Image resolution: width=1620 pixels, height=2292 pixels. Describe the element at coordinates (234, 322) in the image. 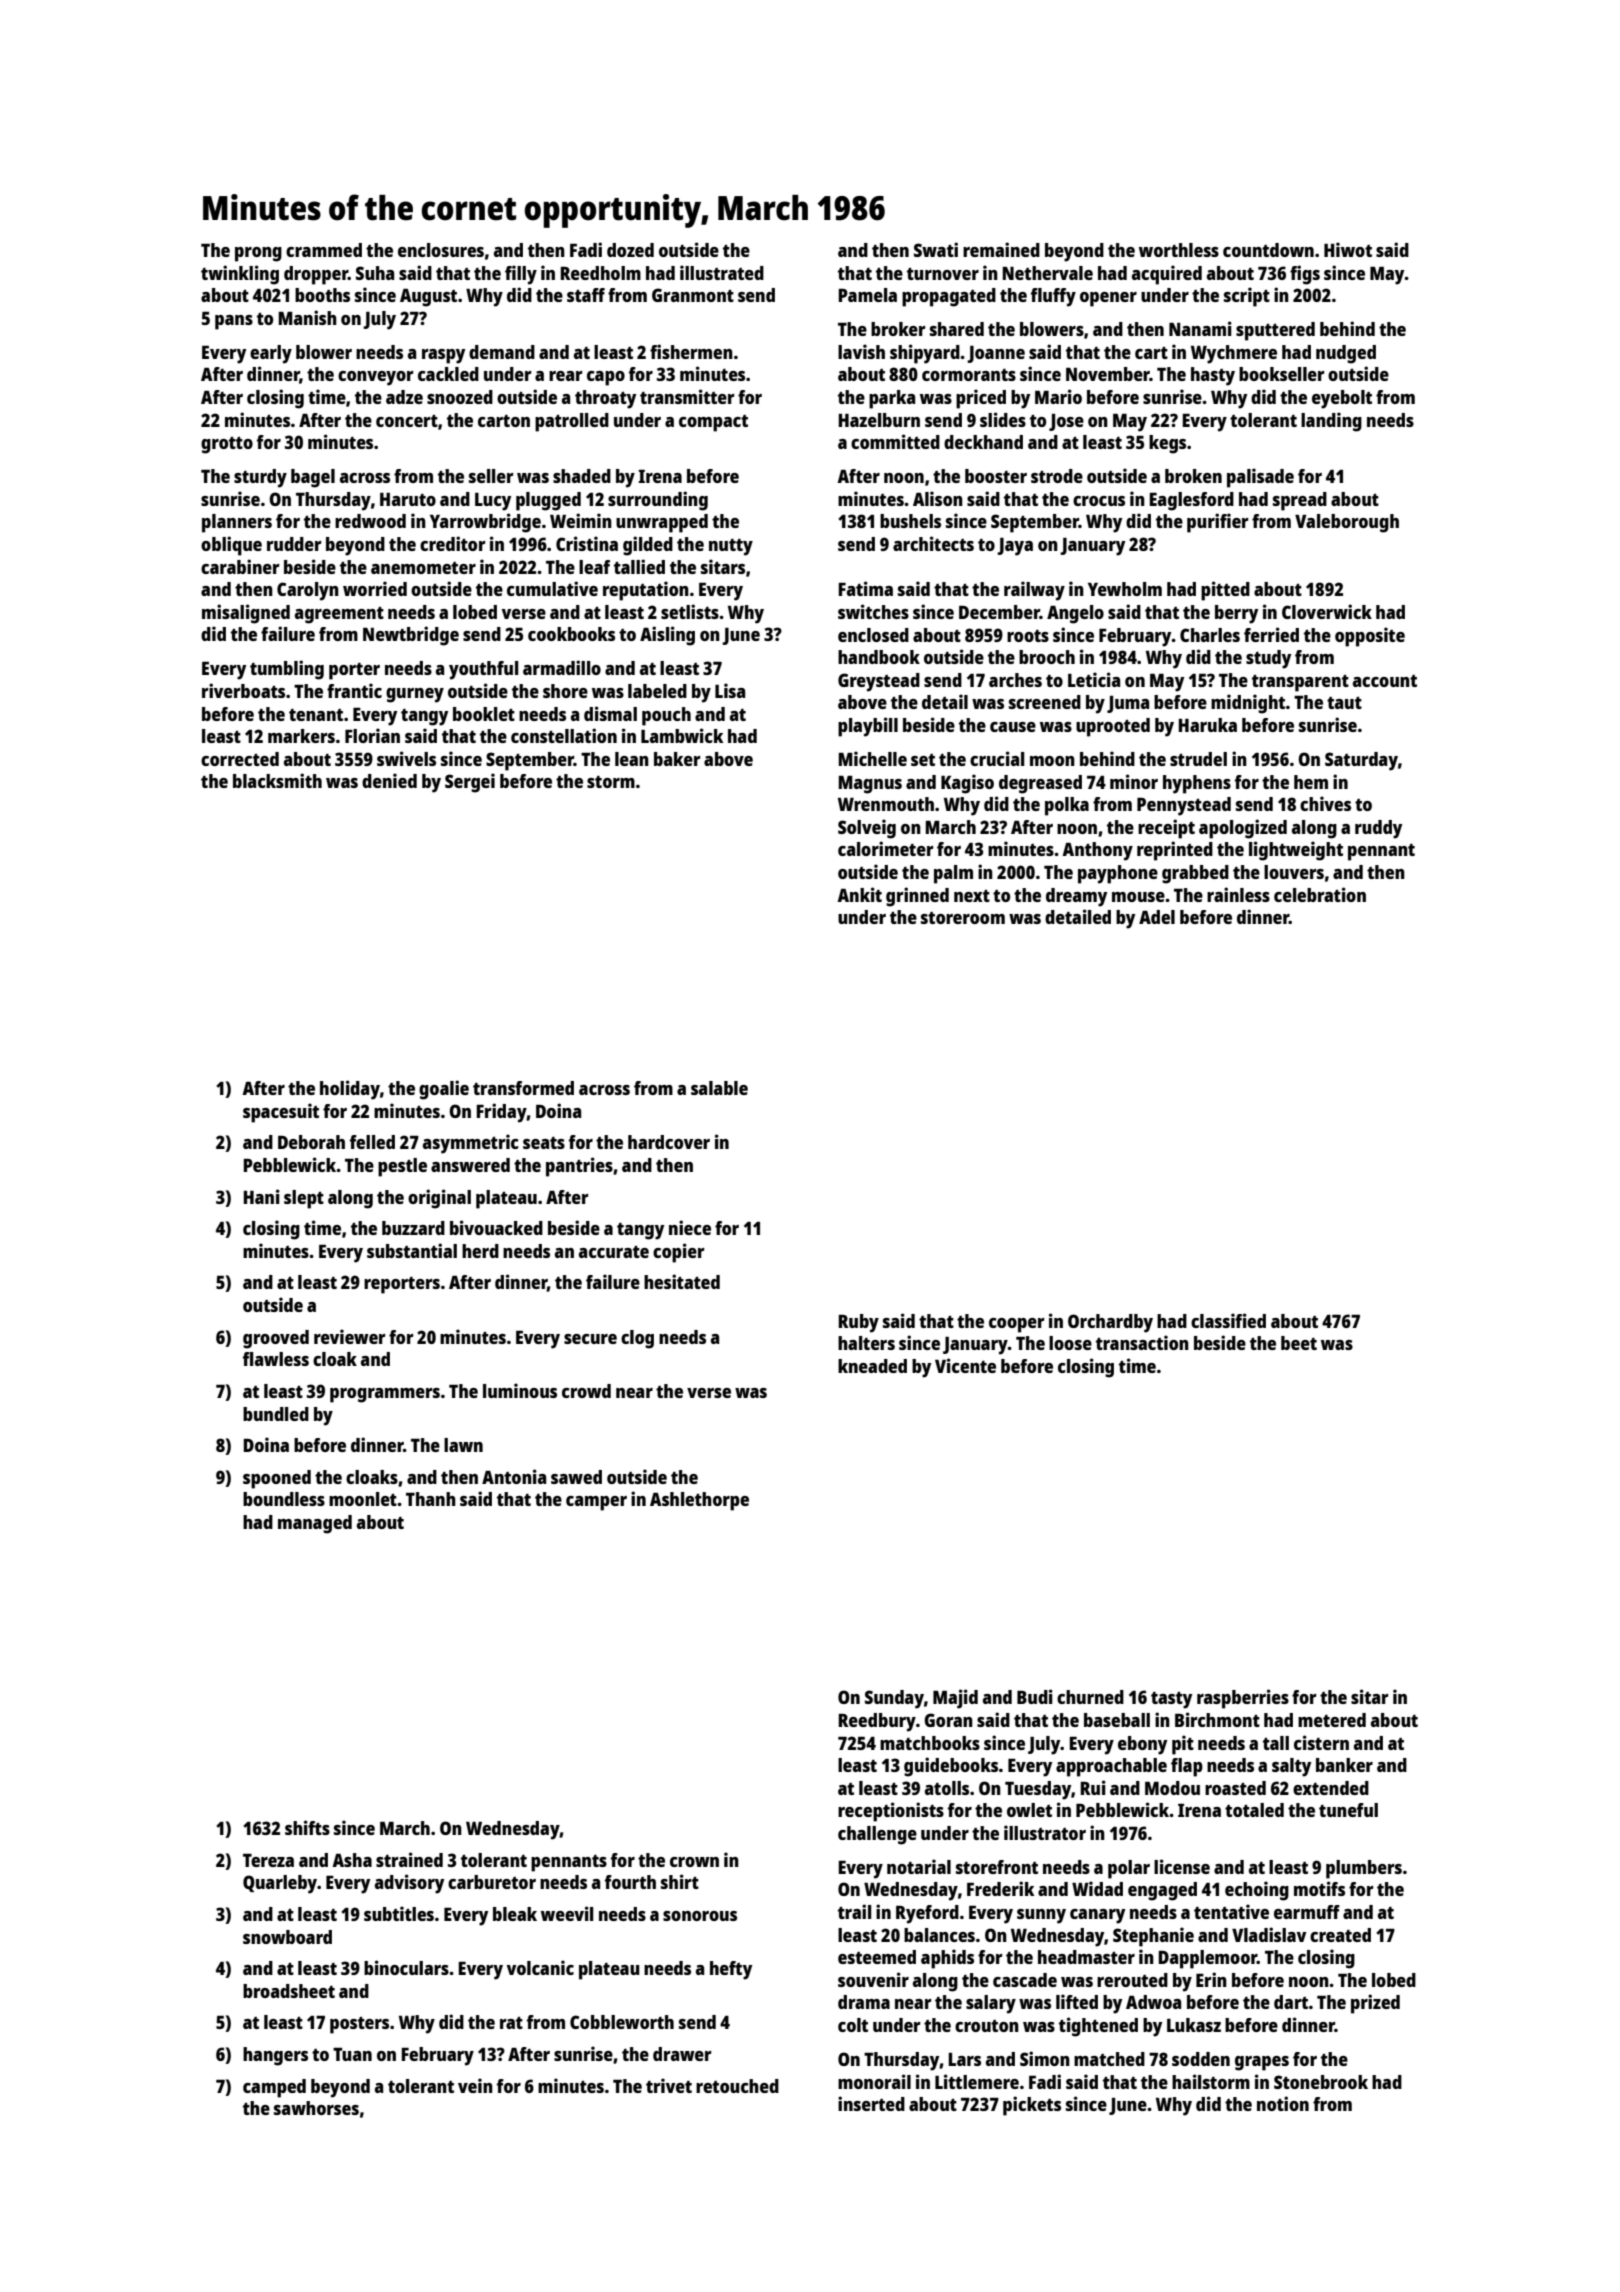

I see `pans` at that location.
